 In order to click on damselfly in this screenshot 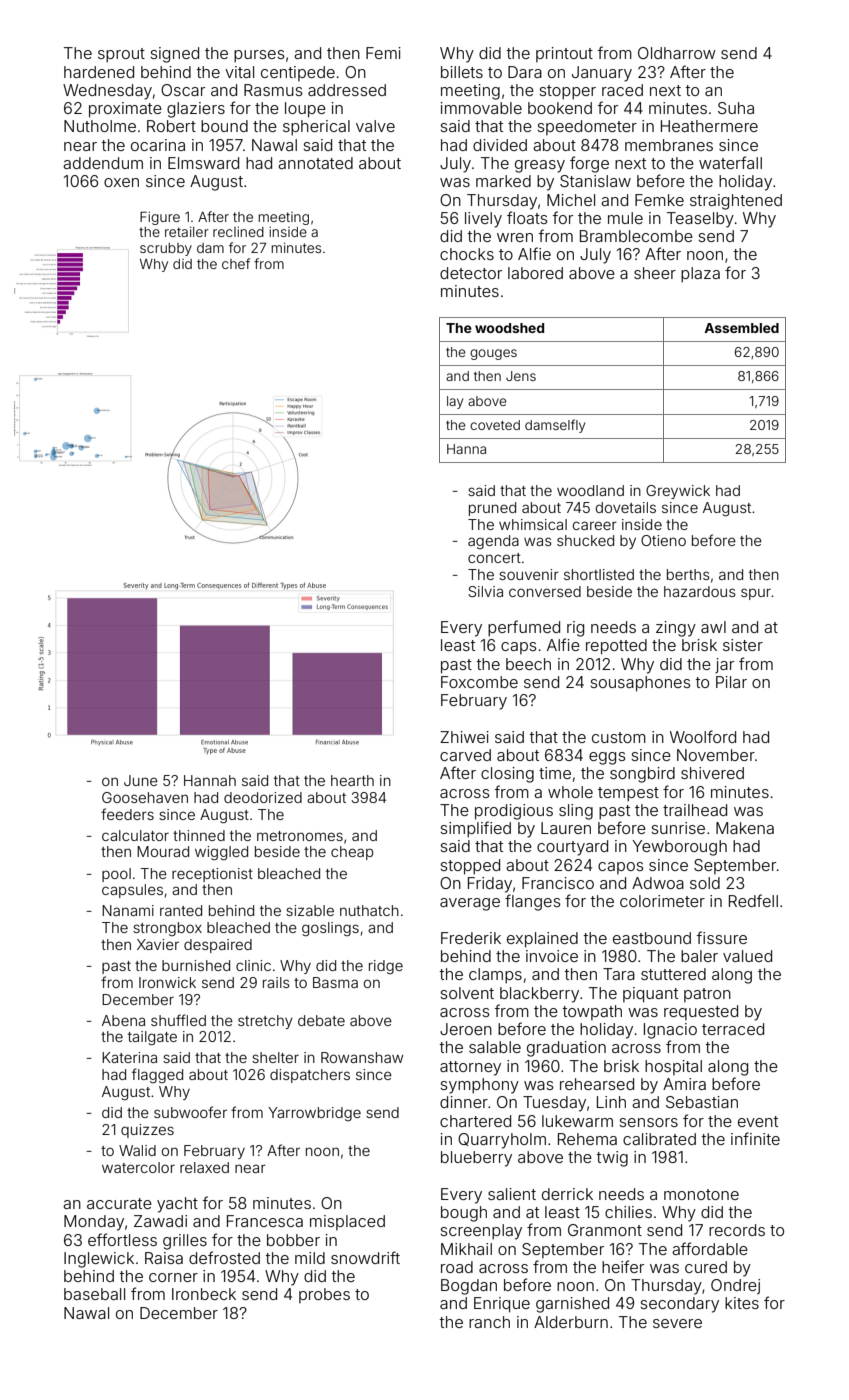, I will do `click(555, 426)`.
